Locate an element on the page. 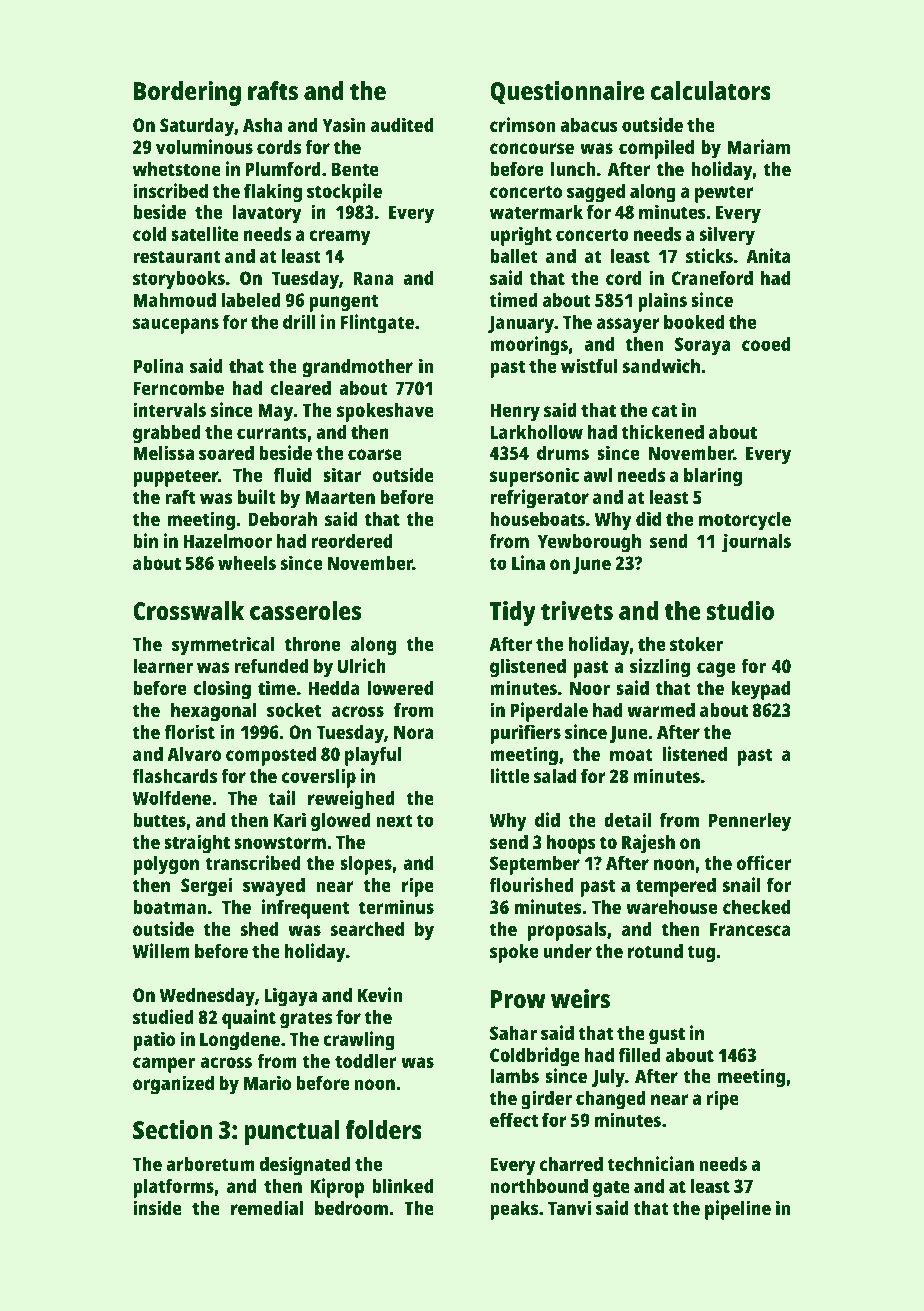  calculators is located at coordinates (711, 90).
